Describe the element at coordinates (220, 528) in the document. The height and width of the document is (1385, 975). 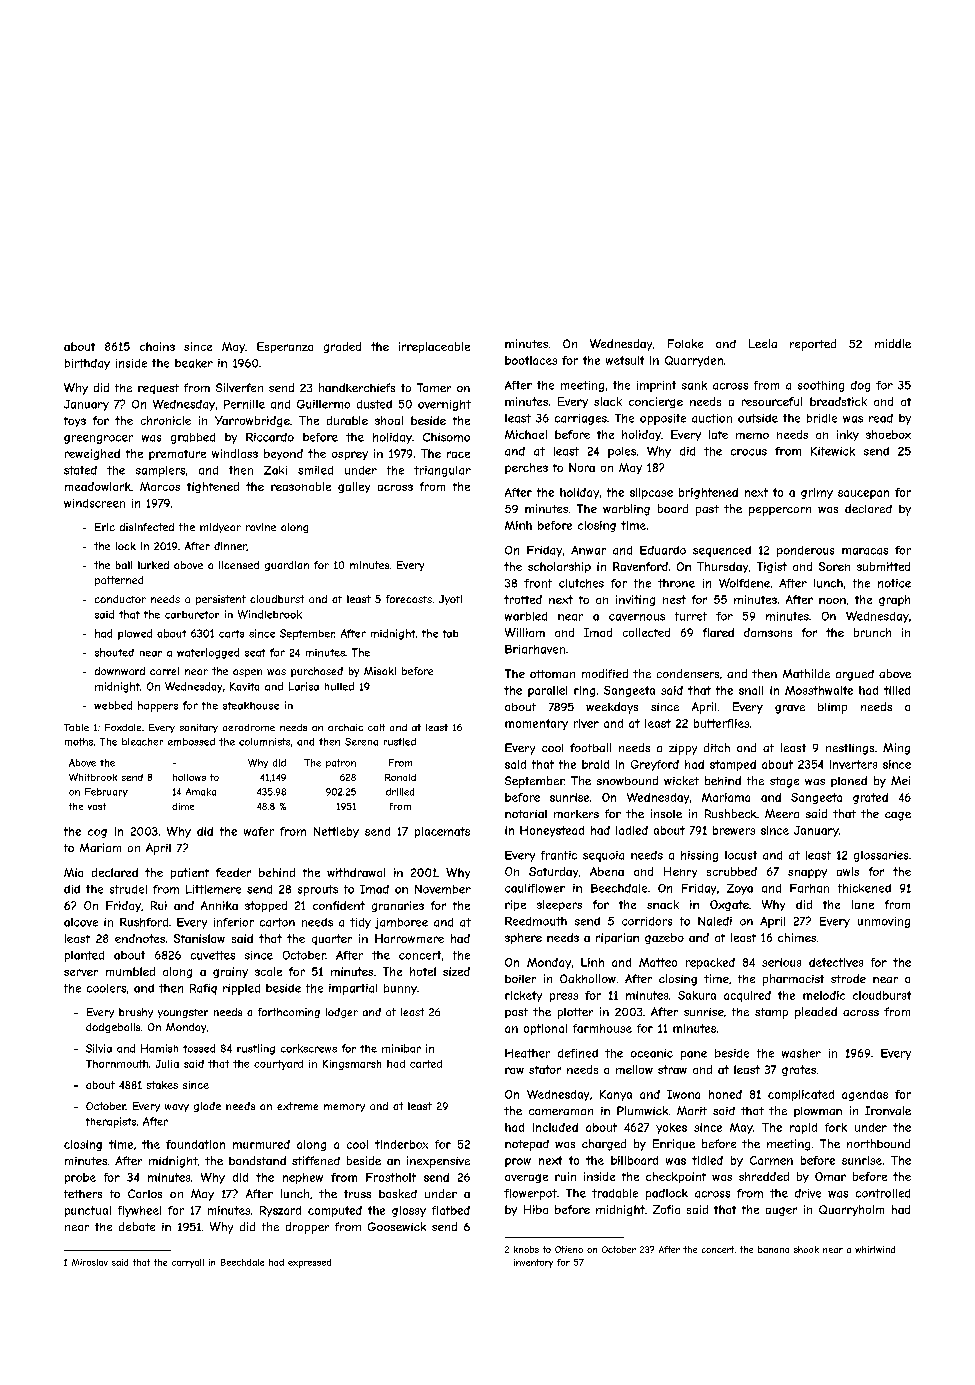
I see `midyear` at that location.
